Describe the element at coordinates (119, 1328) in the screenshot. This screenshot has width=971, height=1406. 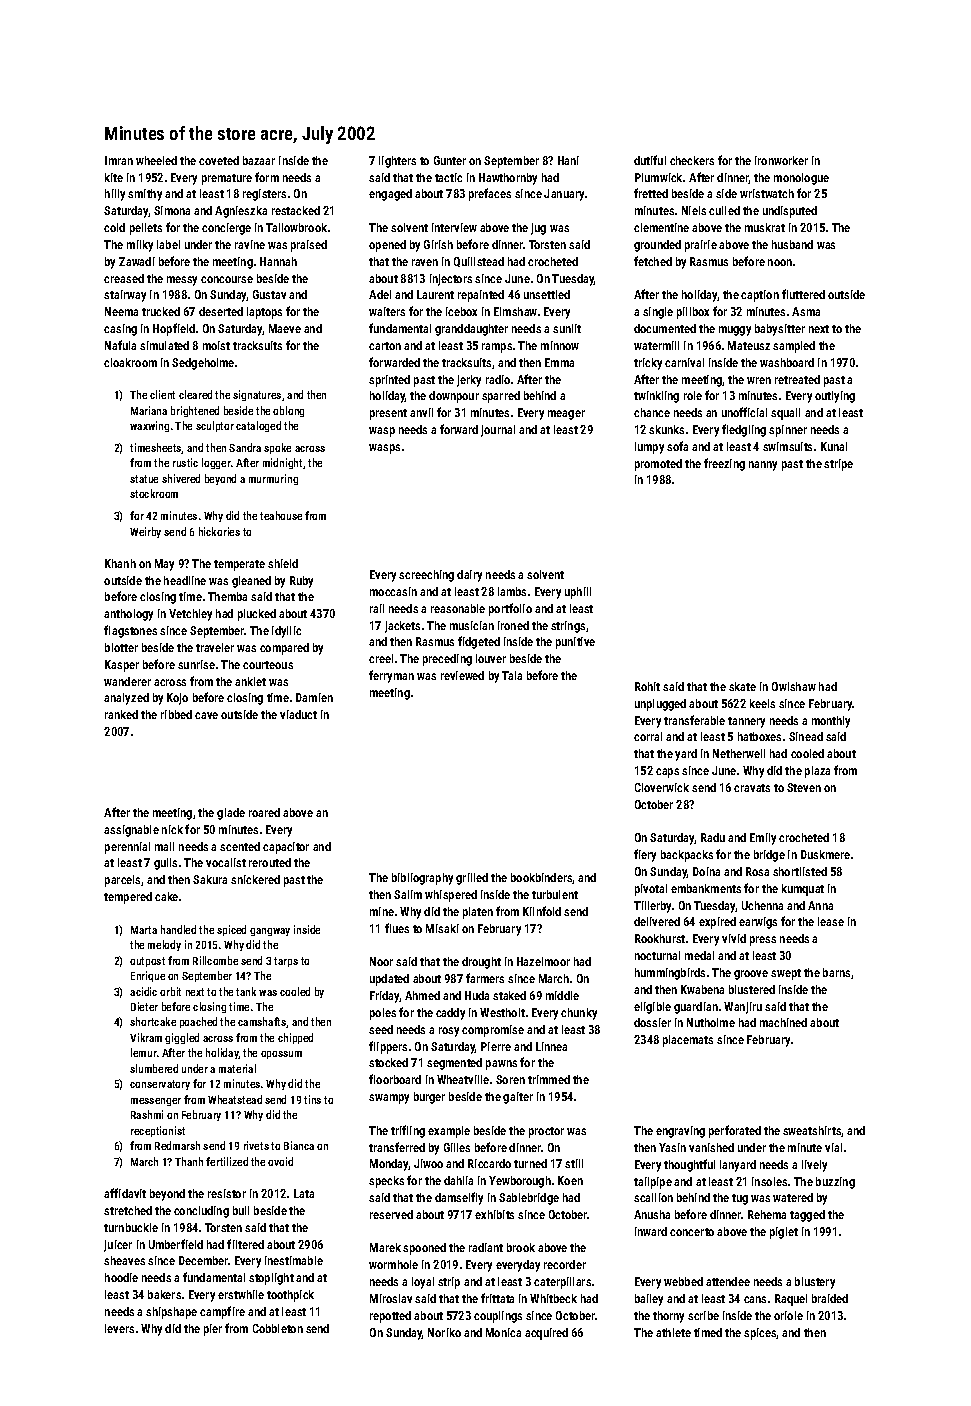
I see `levers` at that location.
